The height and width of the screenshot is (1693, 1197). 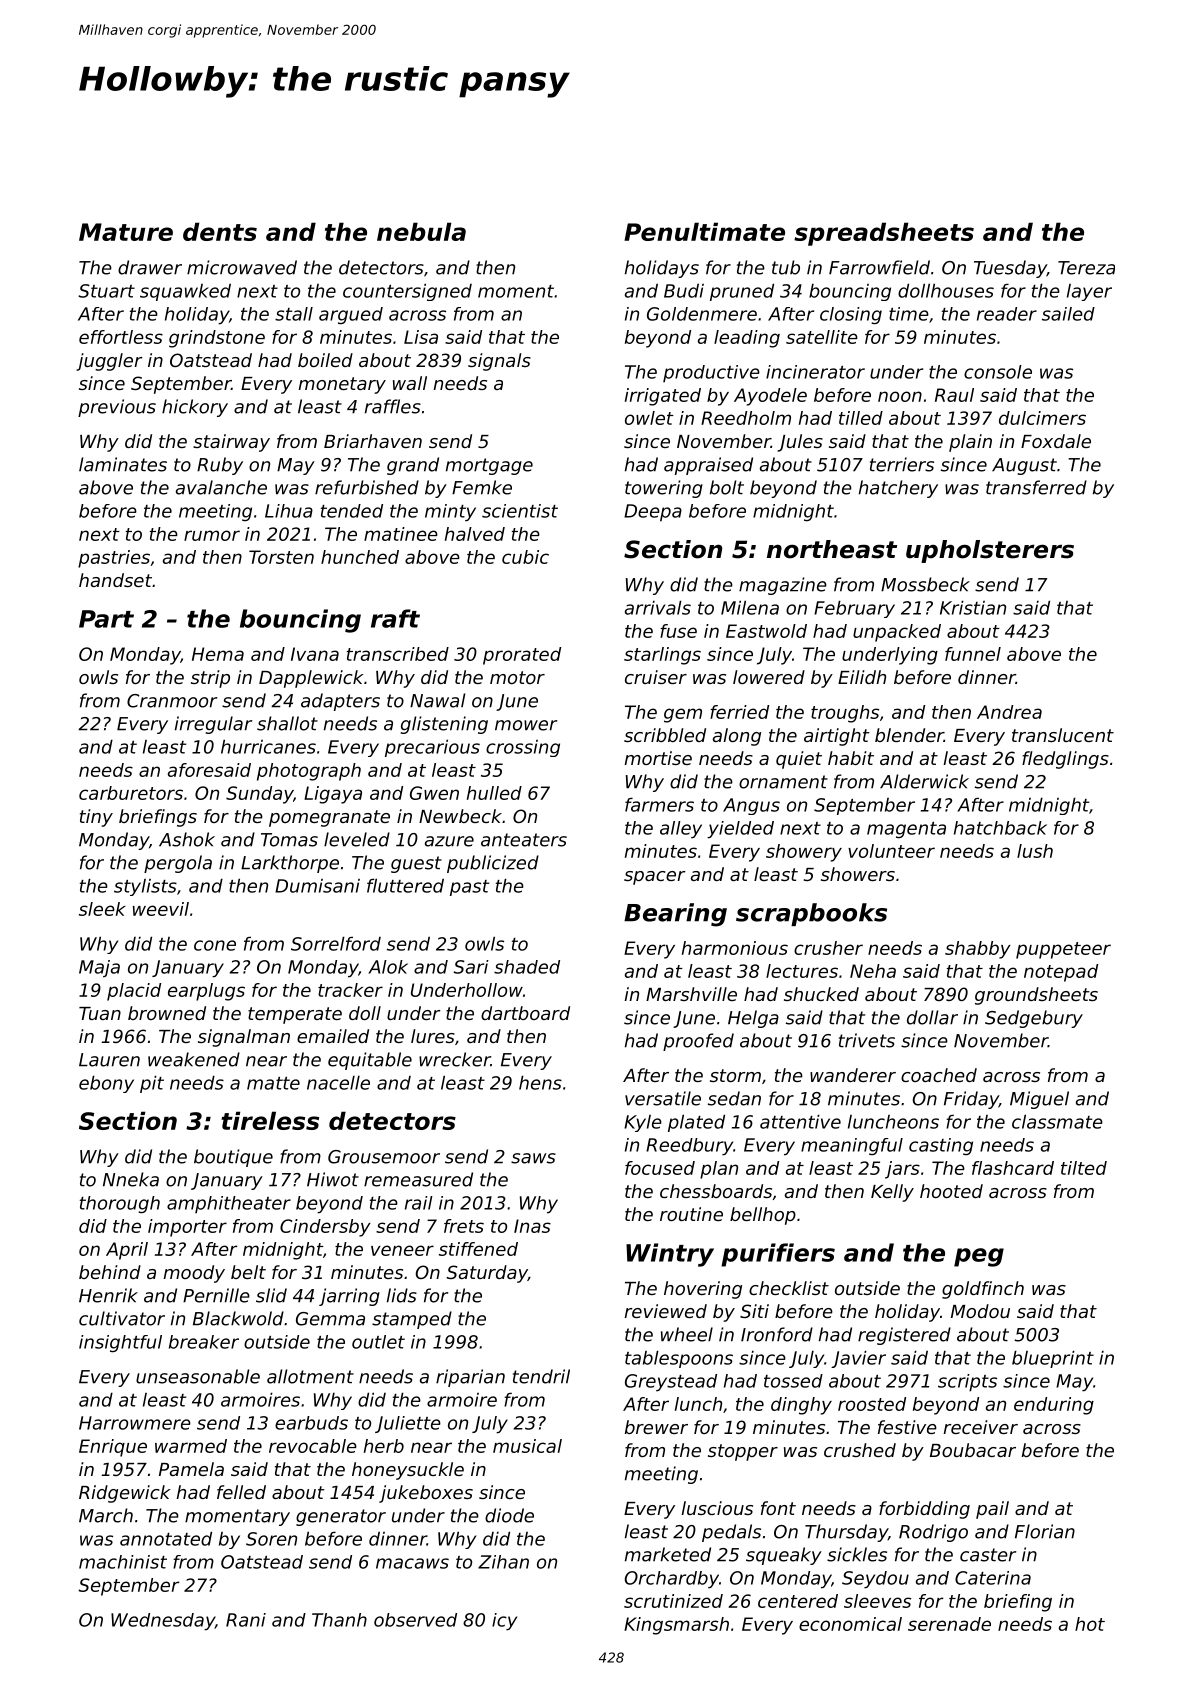 I want to click on belt, so click(x=248, y=1272).
